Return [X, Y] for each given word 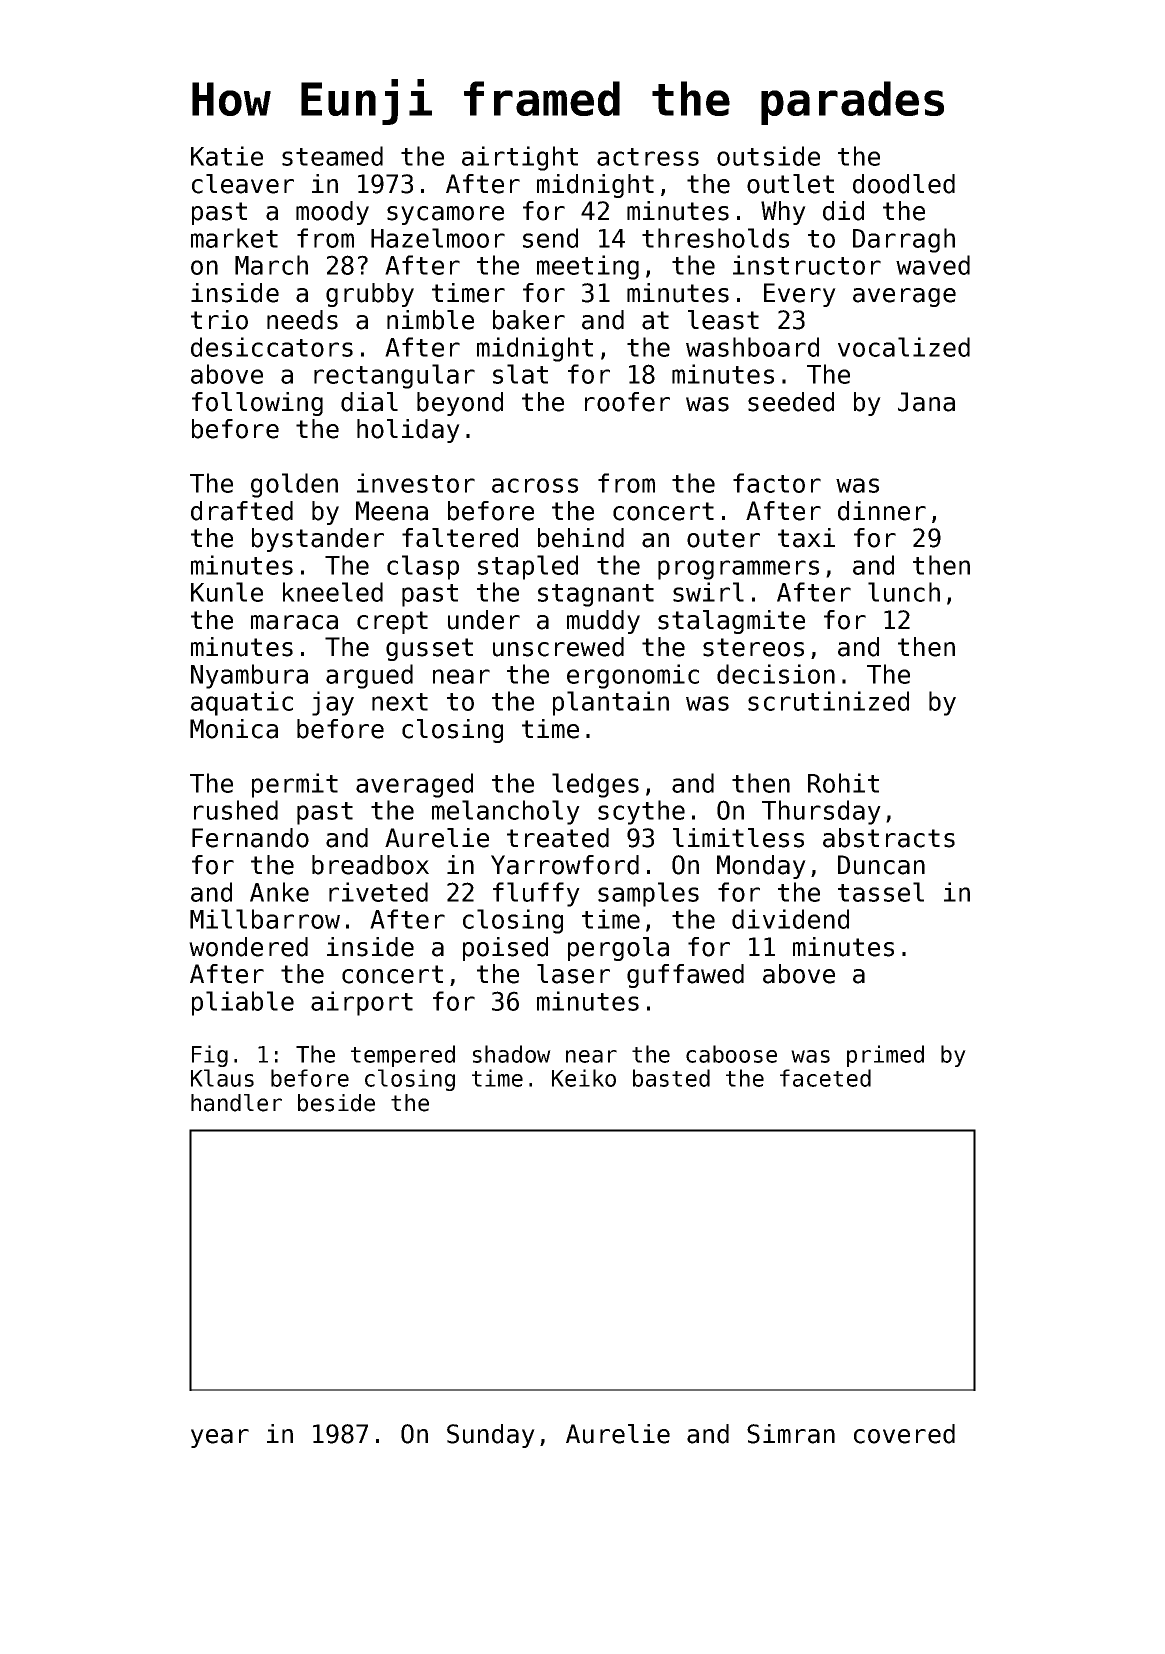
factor [777, 483]
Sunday [491, 1436]
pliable [243, 1003]
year [220, 1438]
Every [800, 295]
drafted [242, 511]
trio [219, 320]
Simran [791, 1434]
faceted [825, 1078]
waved [933, 265]
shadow [512, 1054]
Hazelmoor [438, 238]
